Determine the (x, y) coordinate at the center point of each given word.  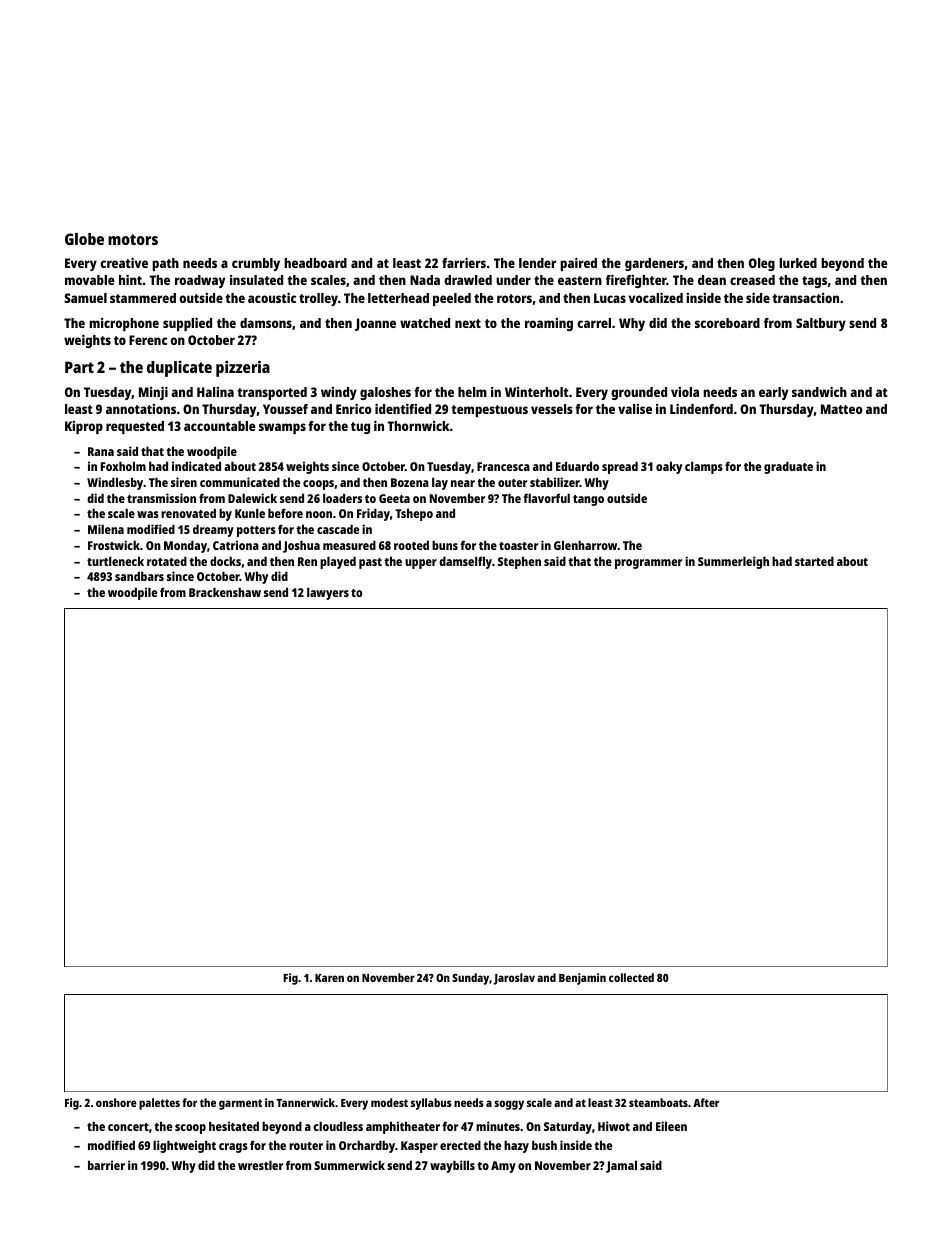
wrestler (260, 1165)
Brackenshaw (225, 592)
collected (631, 977)
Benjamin (582, 979)
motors (133, 239)
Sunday (470, 979)
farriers (464, 263)
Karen (329, 978)
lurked (798, 263)
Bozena (410, 482)
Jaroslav (514, 979)
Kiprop (84, 427)
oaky (669, 467)
